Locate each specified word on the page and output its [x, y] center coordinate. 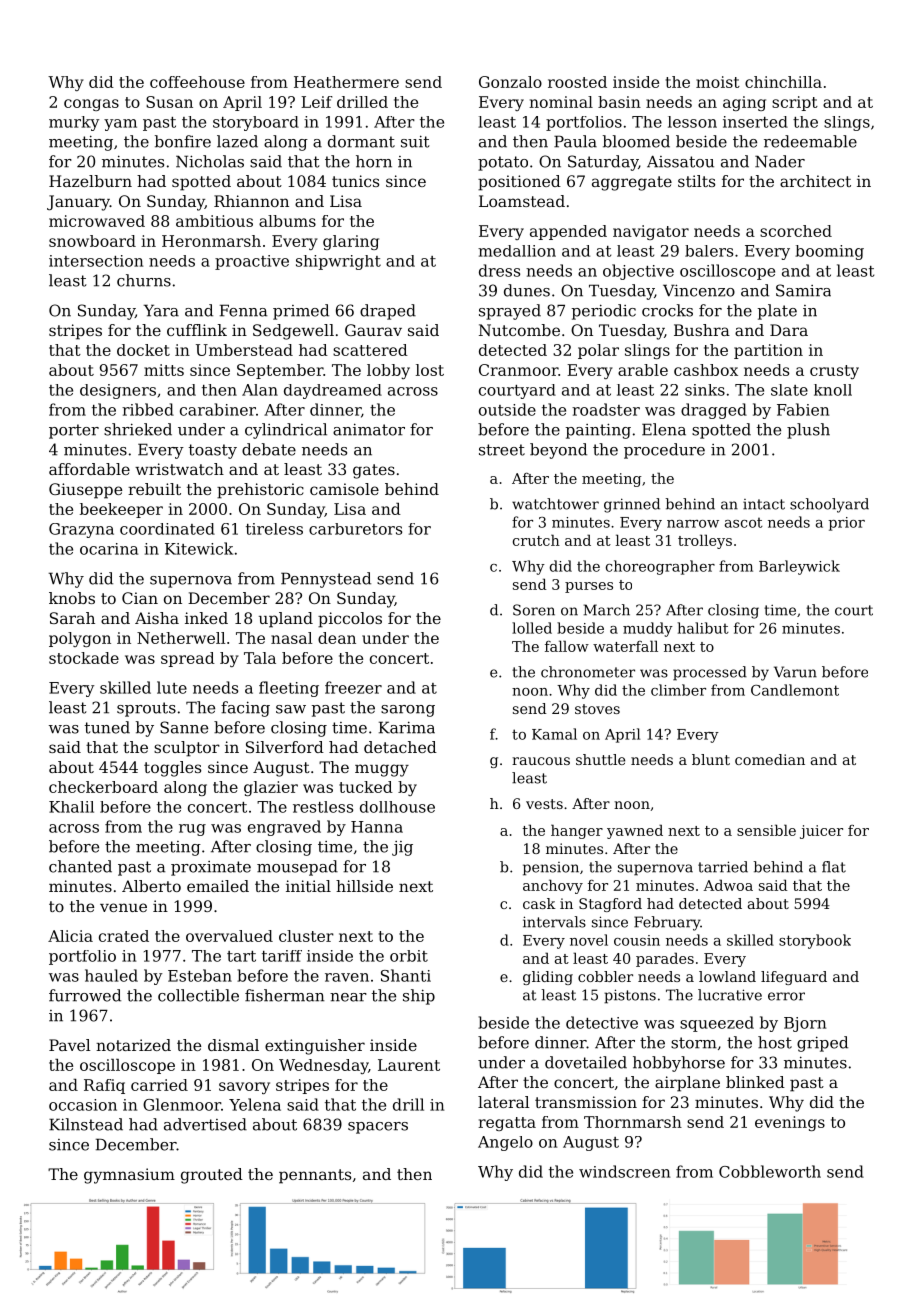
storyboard [256, 123]
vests [544, 804]
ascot [744, 523]
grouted [212, 1176]
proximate [211, 868]
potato [503, 163]
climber [678, 690]
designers [118, 391]
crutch [536, 540]
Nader [780, 161]
